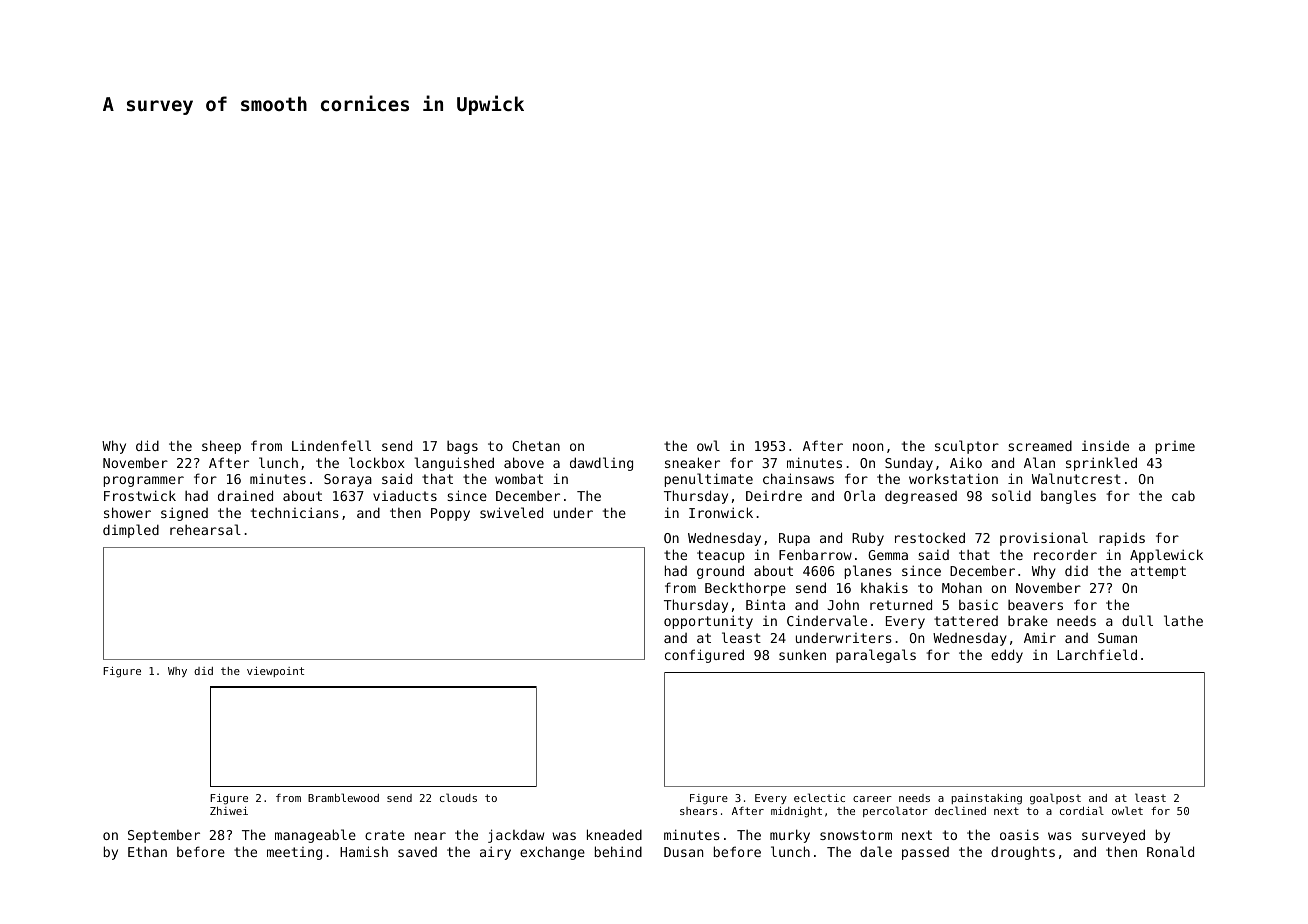 The height and width of the screenshot is (924, 1308). I want to click on Larchfield, so click(1097, 654).
